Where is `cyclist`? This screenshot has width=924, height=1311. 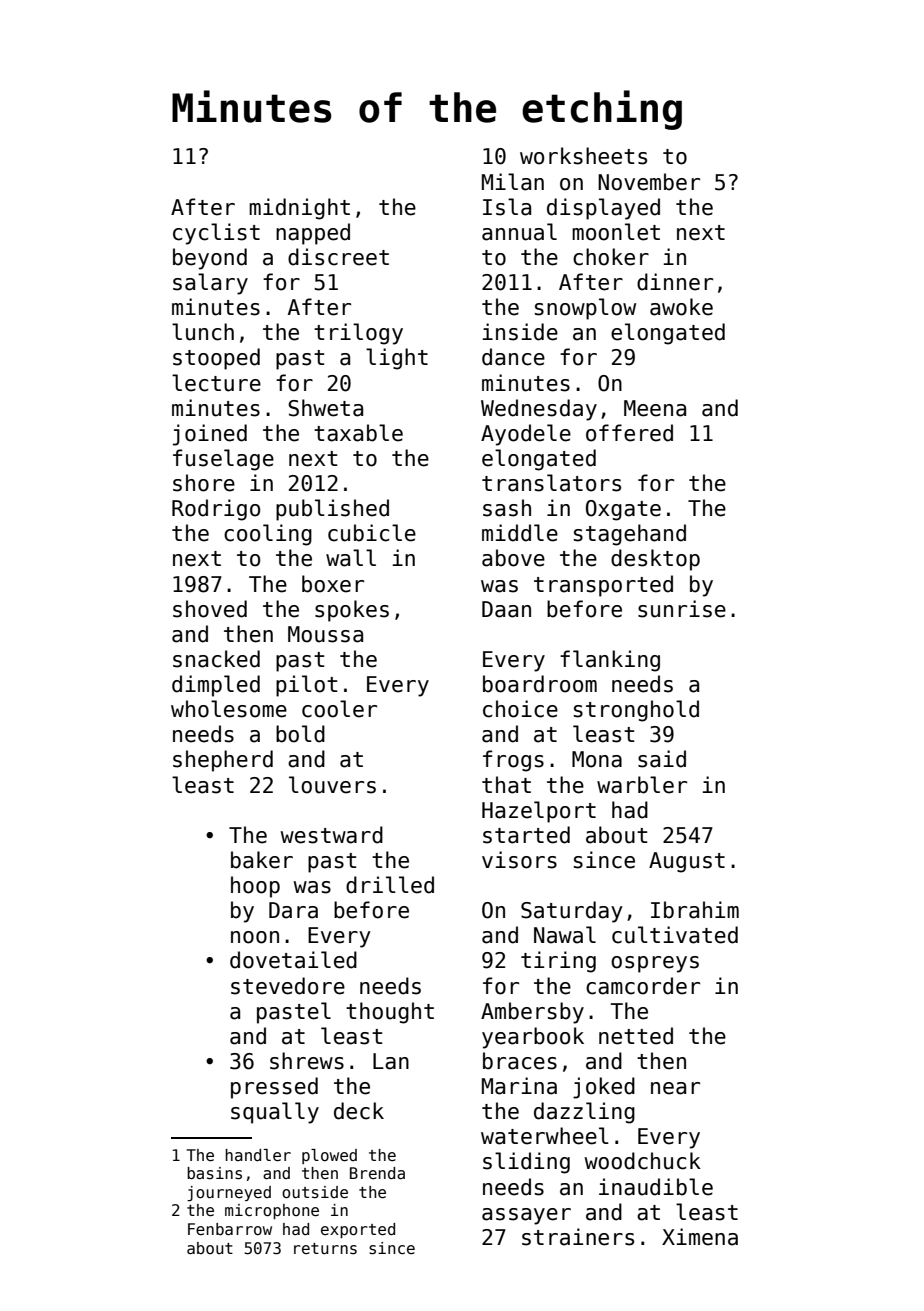 cyclist is located at coordinates (216, 234).
